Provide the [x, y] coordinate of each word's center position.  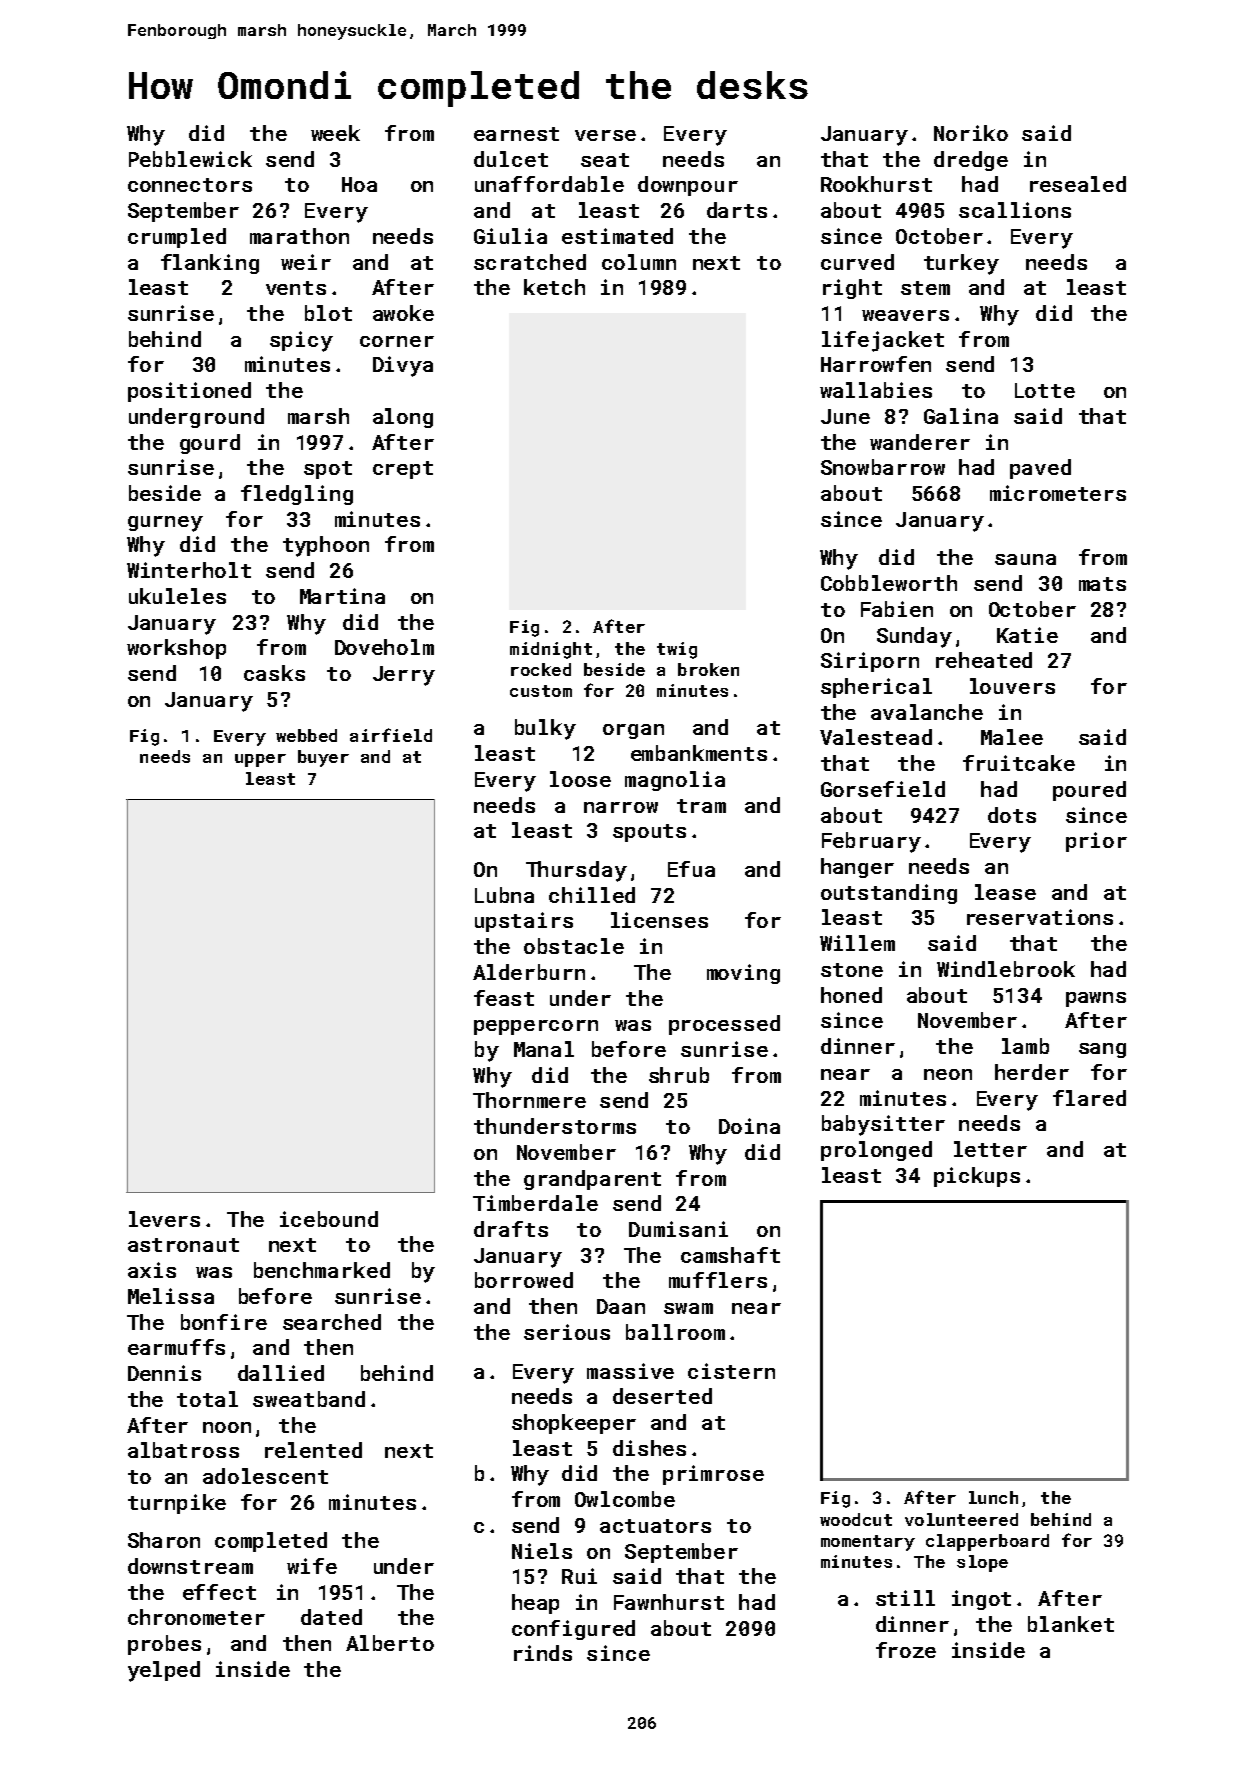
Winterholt [189, 570]
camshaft [730, 1255]
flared [1089, 1098]
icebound [329, 1219]
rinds [543, 1653]
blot [328, 313]
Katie [1027, 635]
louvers [1012, 686]
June [845, 416]
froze [906, 1650]
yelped [164, 1671]
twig [677, 650]
